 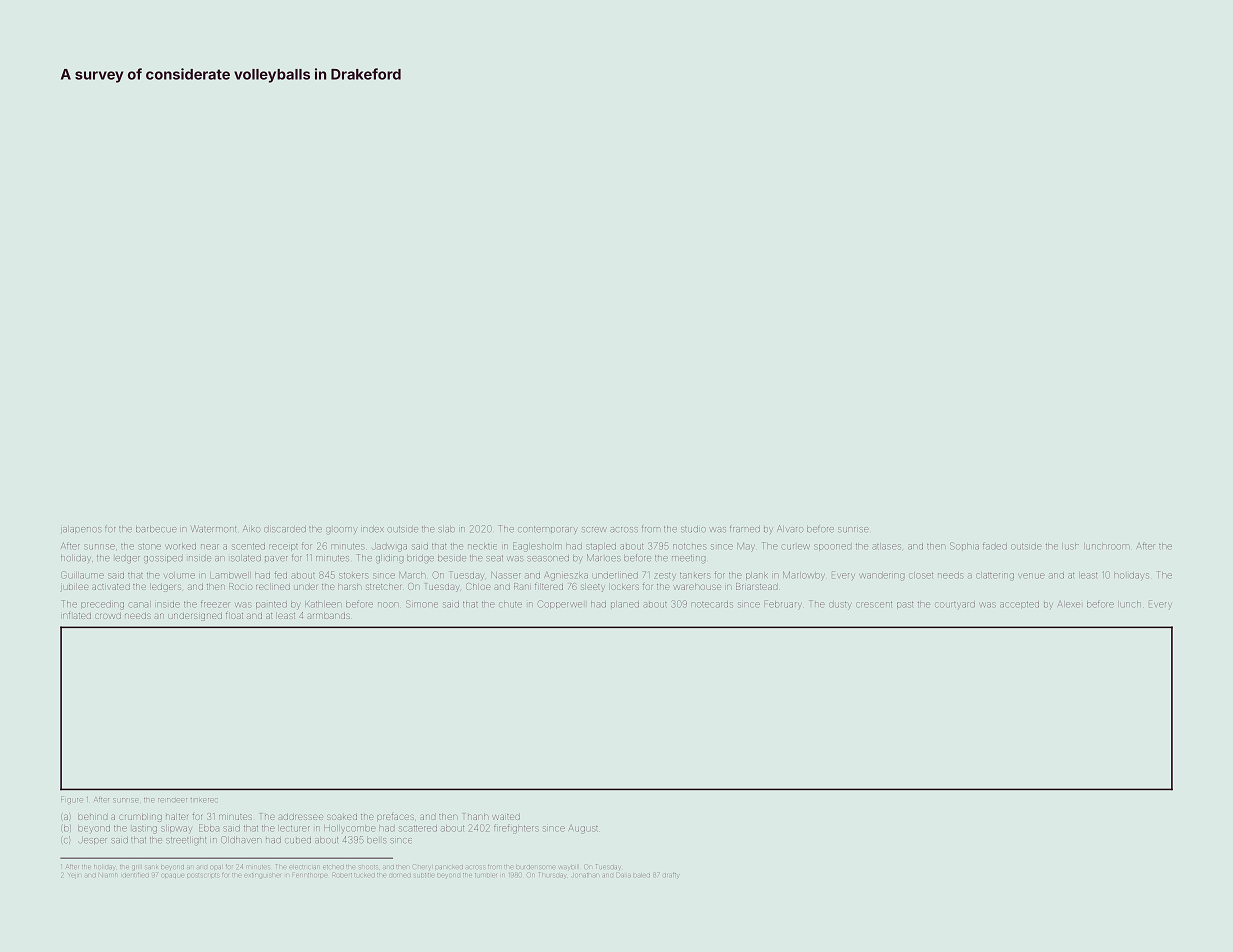 I want to click on notecards, so click(x=712, y=604).
